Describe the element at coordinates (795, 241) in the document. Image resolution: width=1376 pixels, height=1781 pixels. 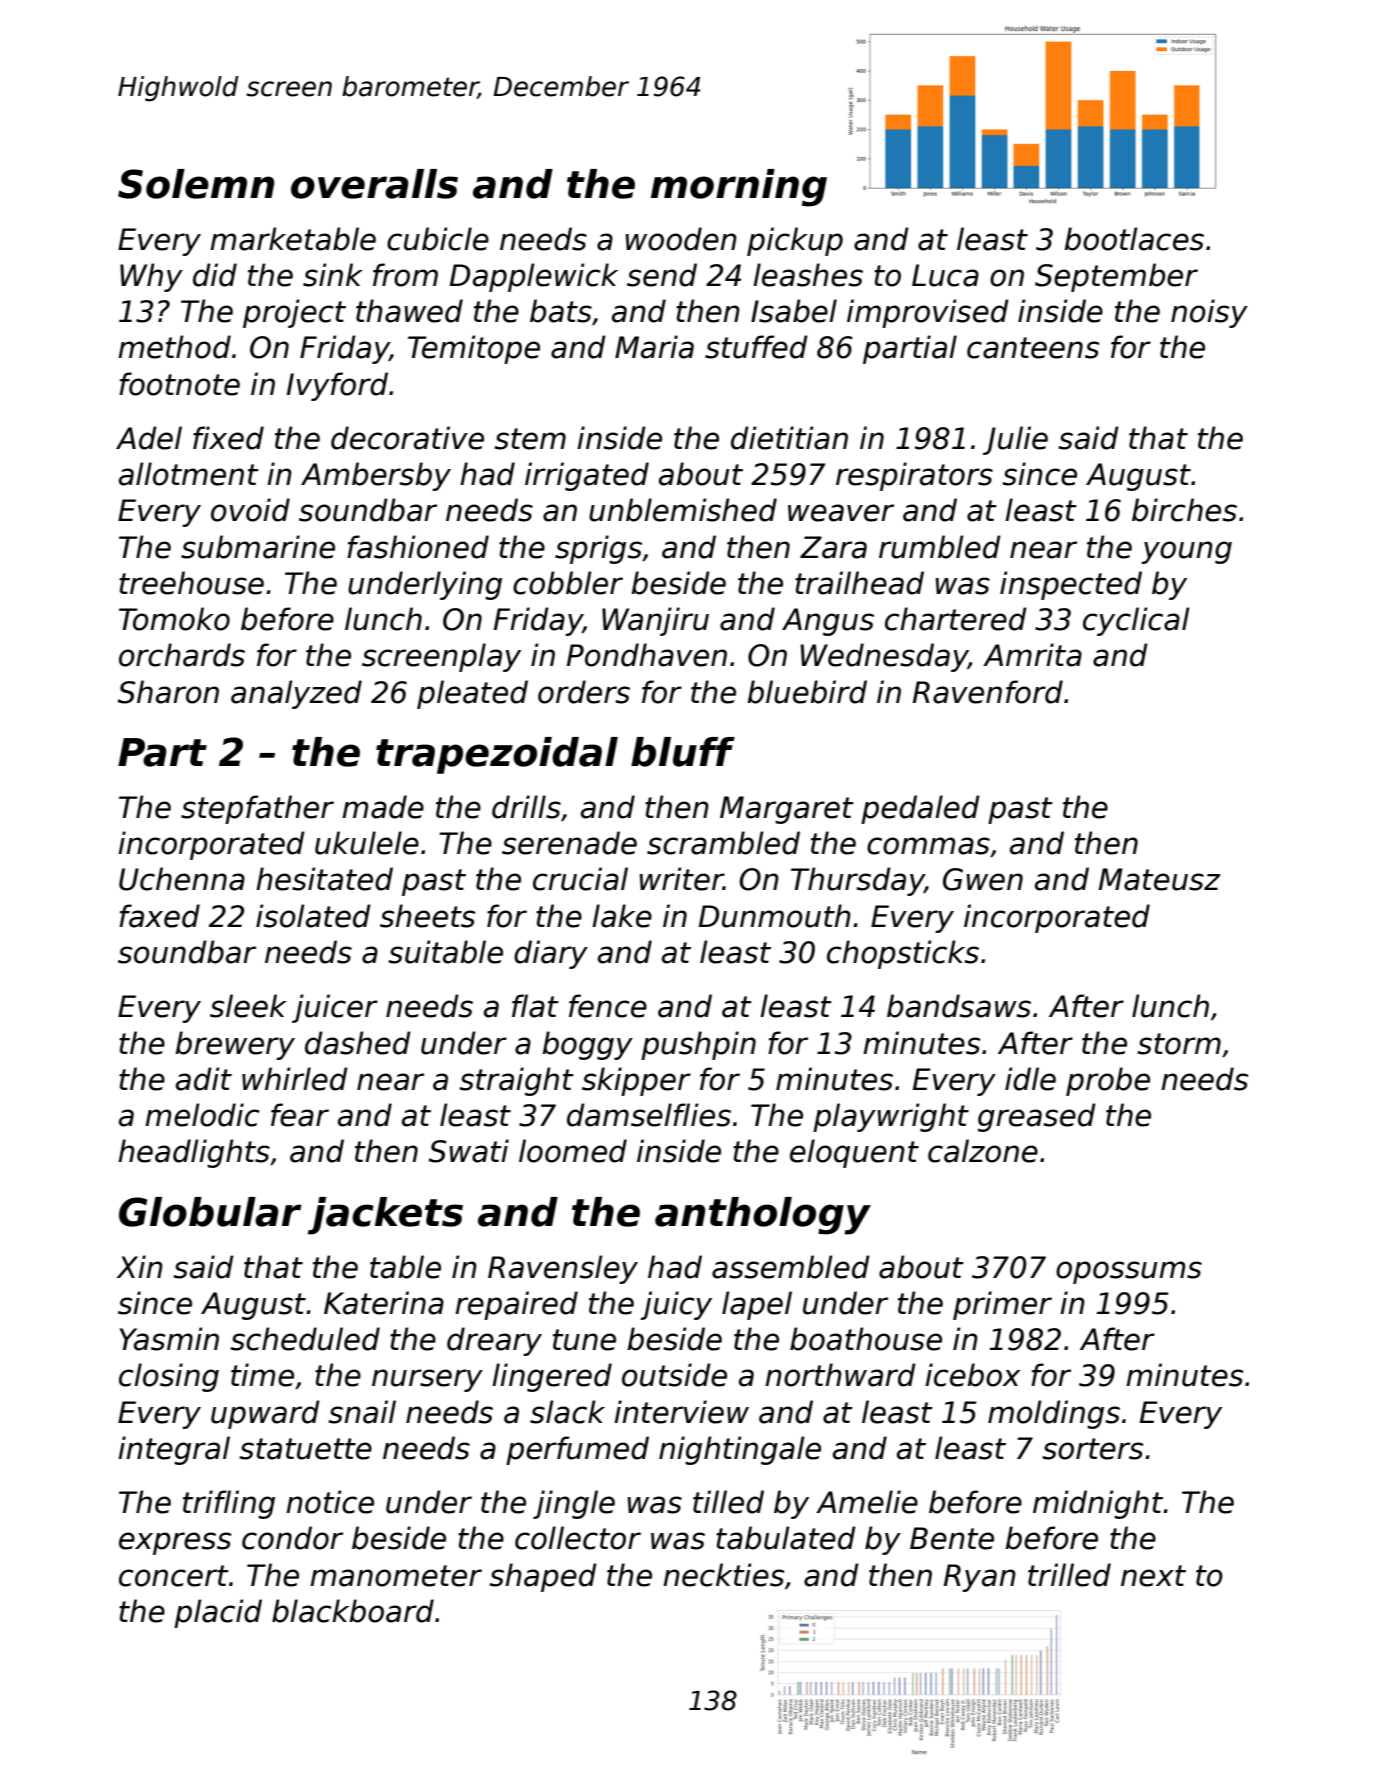
I see `pickup` at that location.
